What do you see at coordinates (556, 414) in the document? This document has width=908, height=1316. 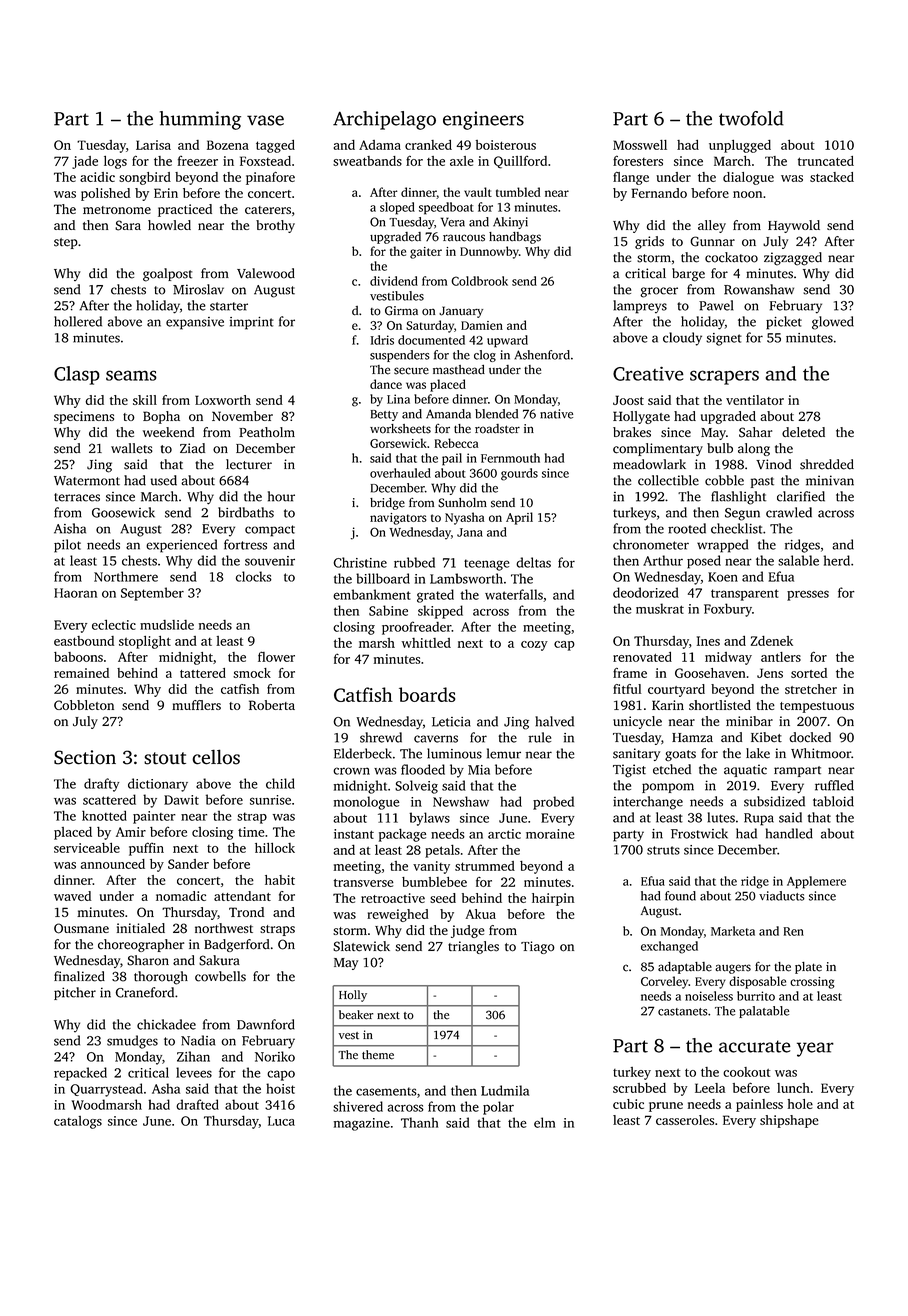 I see `native` at bounding box center [556, 414].
